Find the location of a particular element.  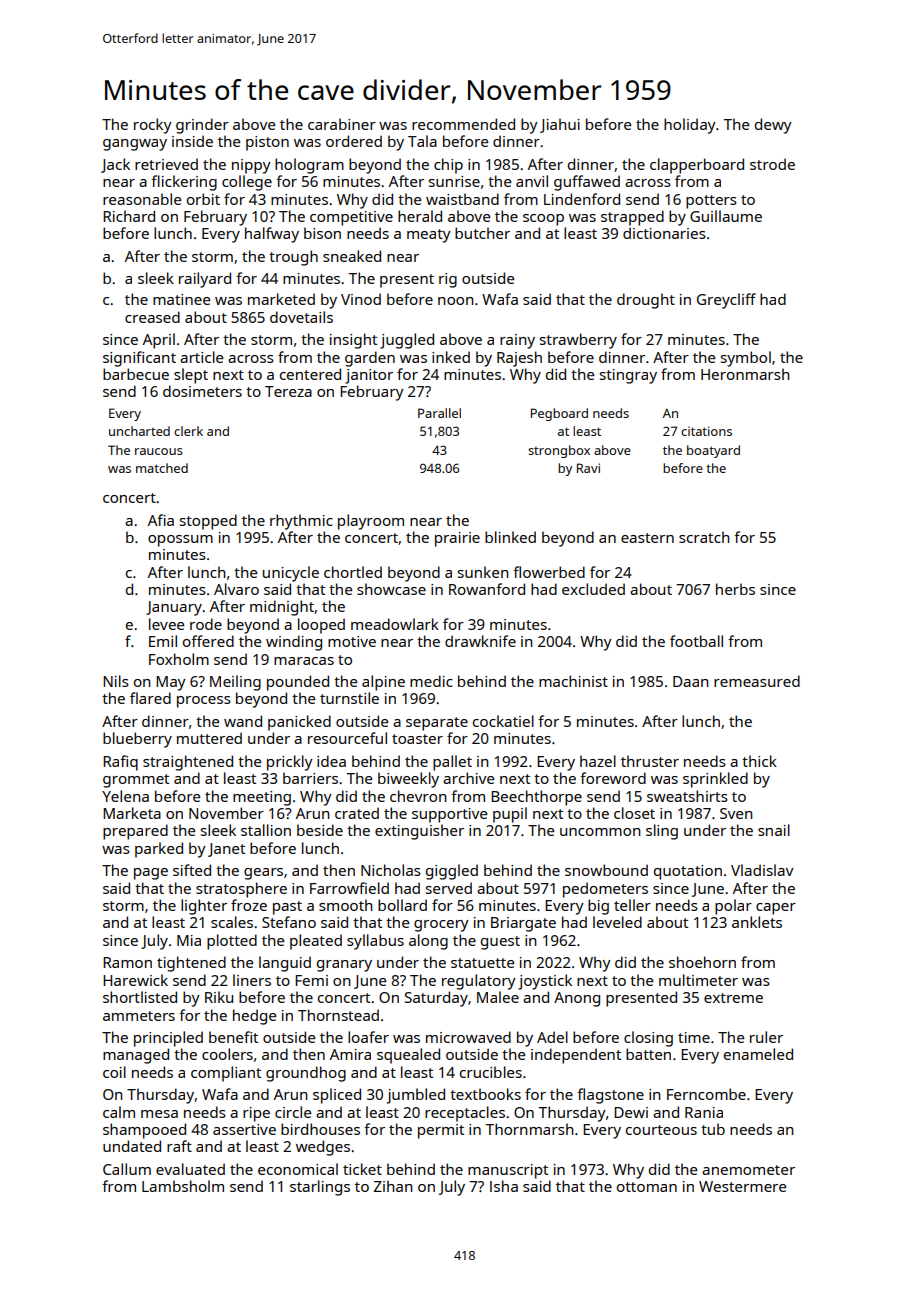

Rania is located at coordinates (704, 1112).
